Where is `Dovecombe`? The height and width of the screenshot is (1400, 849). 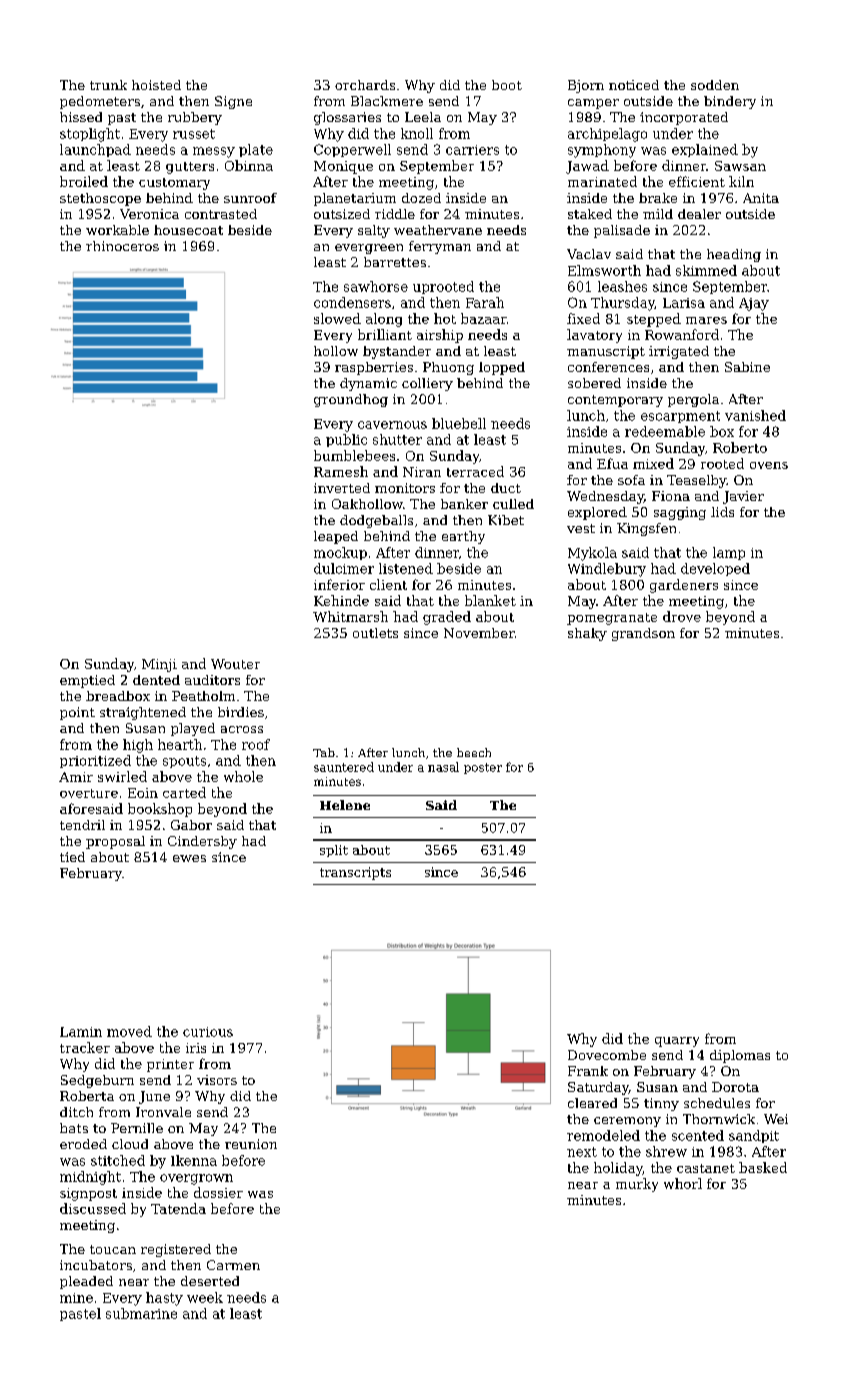 Dovecombe is located at coordinates (607, 1055).
